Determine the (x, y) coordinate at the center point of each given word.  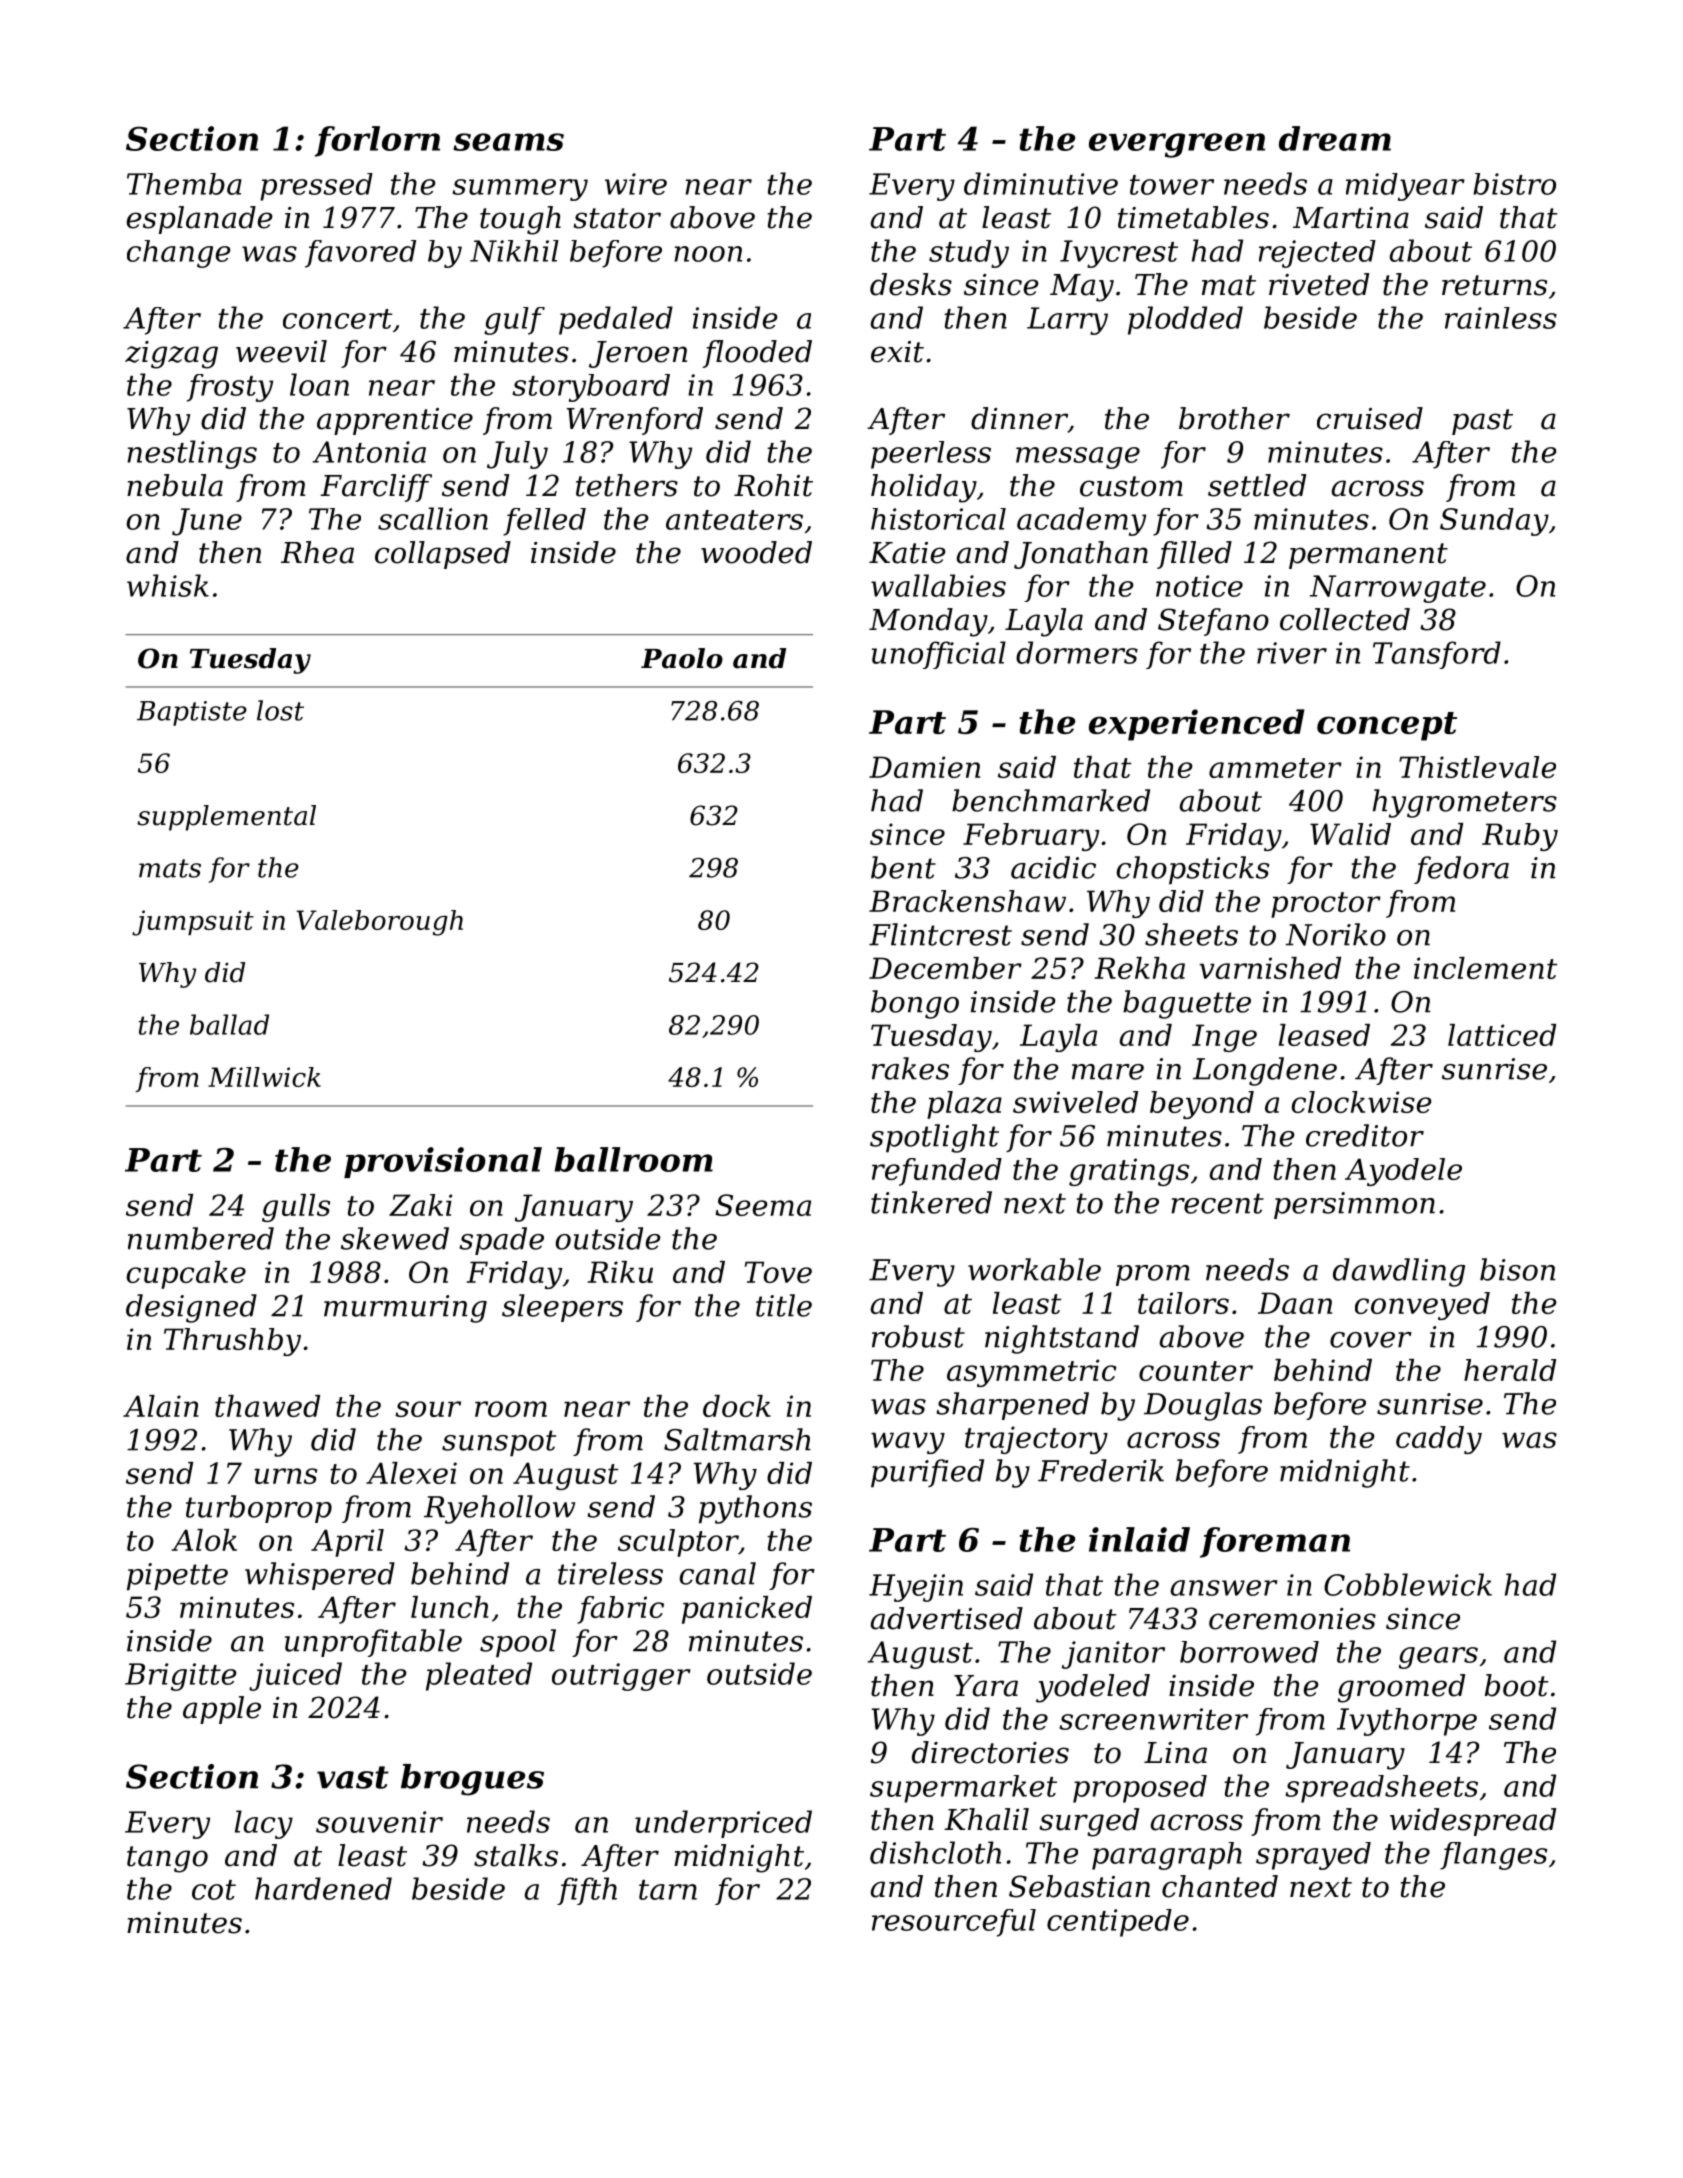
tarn (668, 1890)
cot (214, 1890)
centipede (1118, 1923)
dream (1335, 138)
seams (508, 142)
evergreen (1177, 145)
